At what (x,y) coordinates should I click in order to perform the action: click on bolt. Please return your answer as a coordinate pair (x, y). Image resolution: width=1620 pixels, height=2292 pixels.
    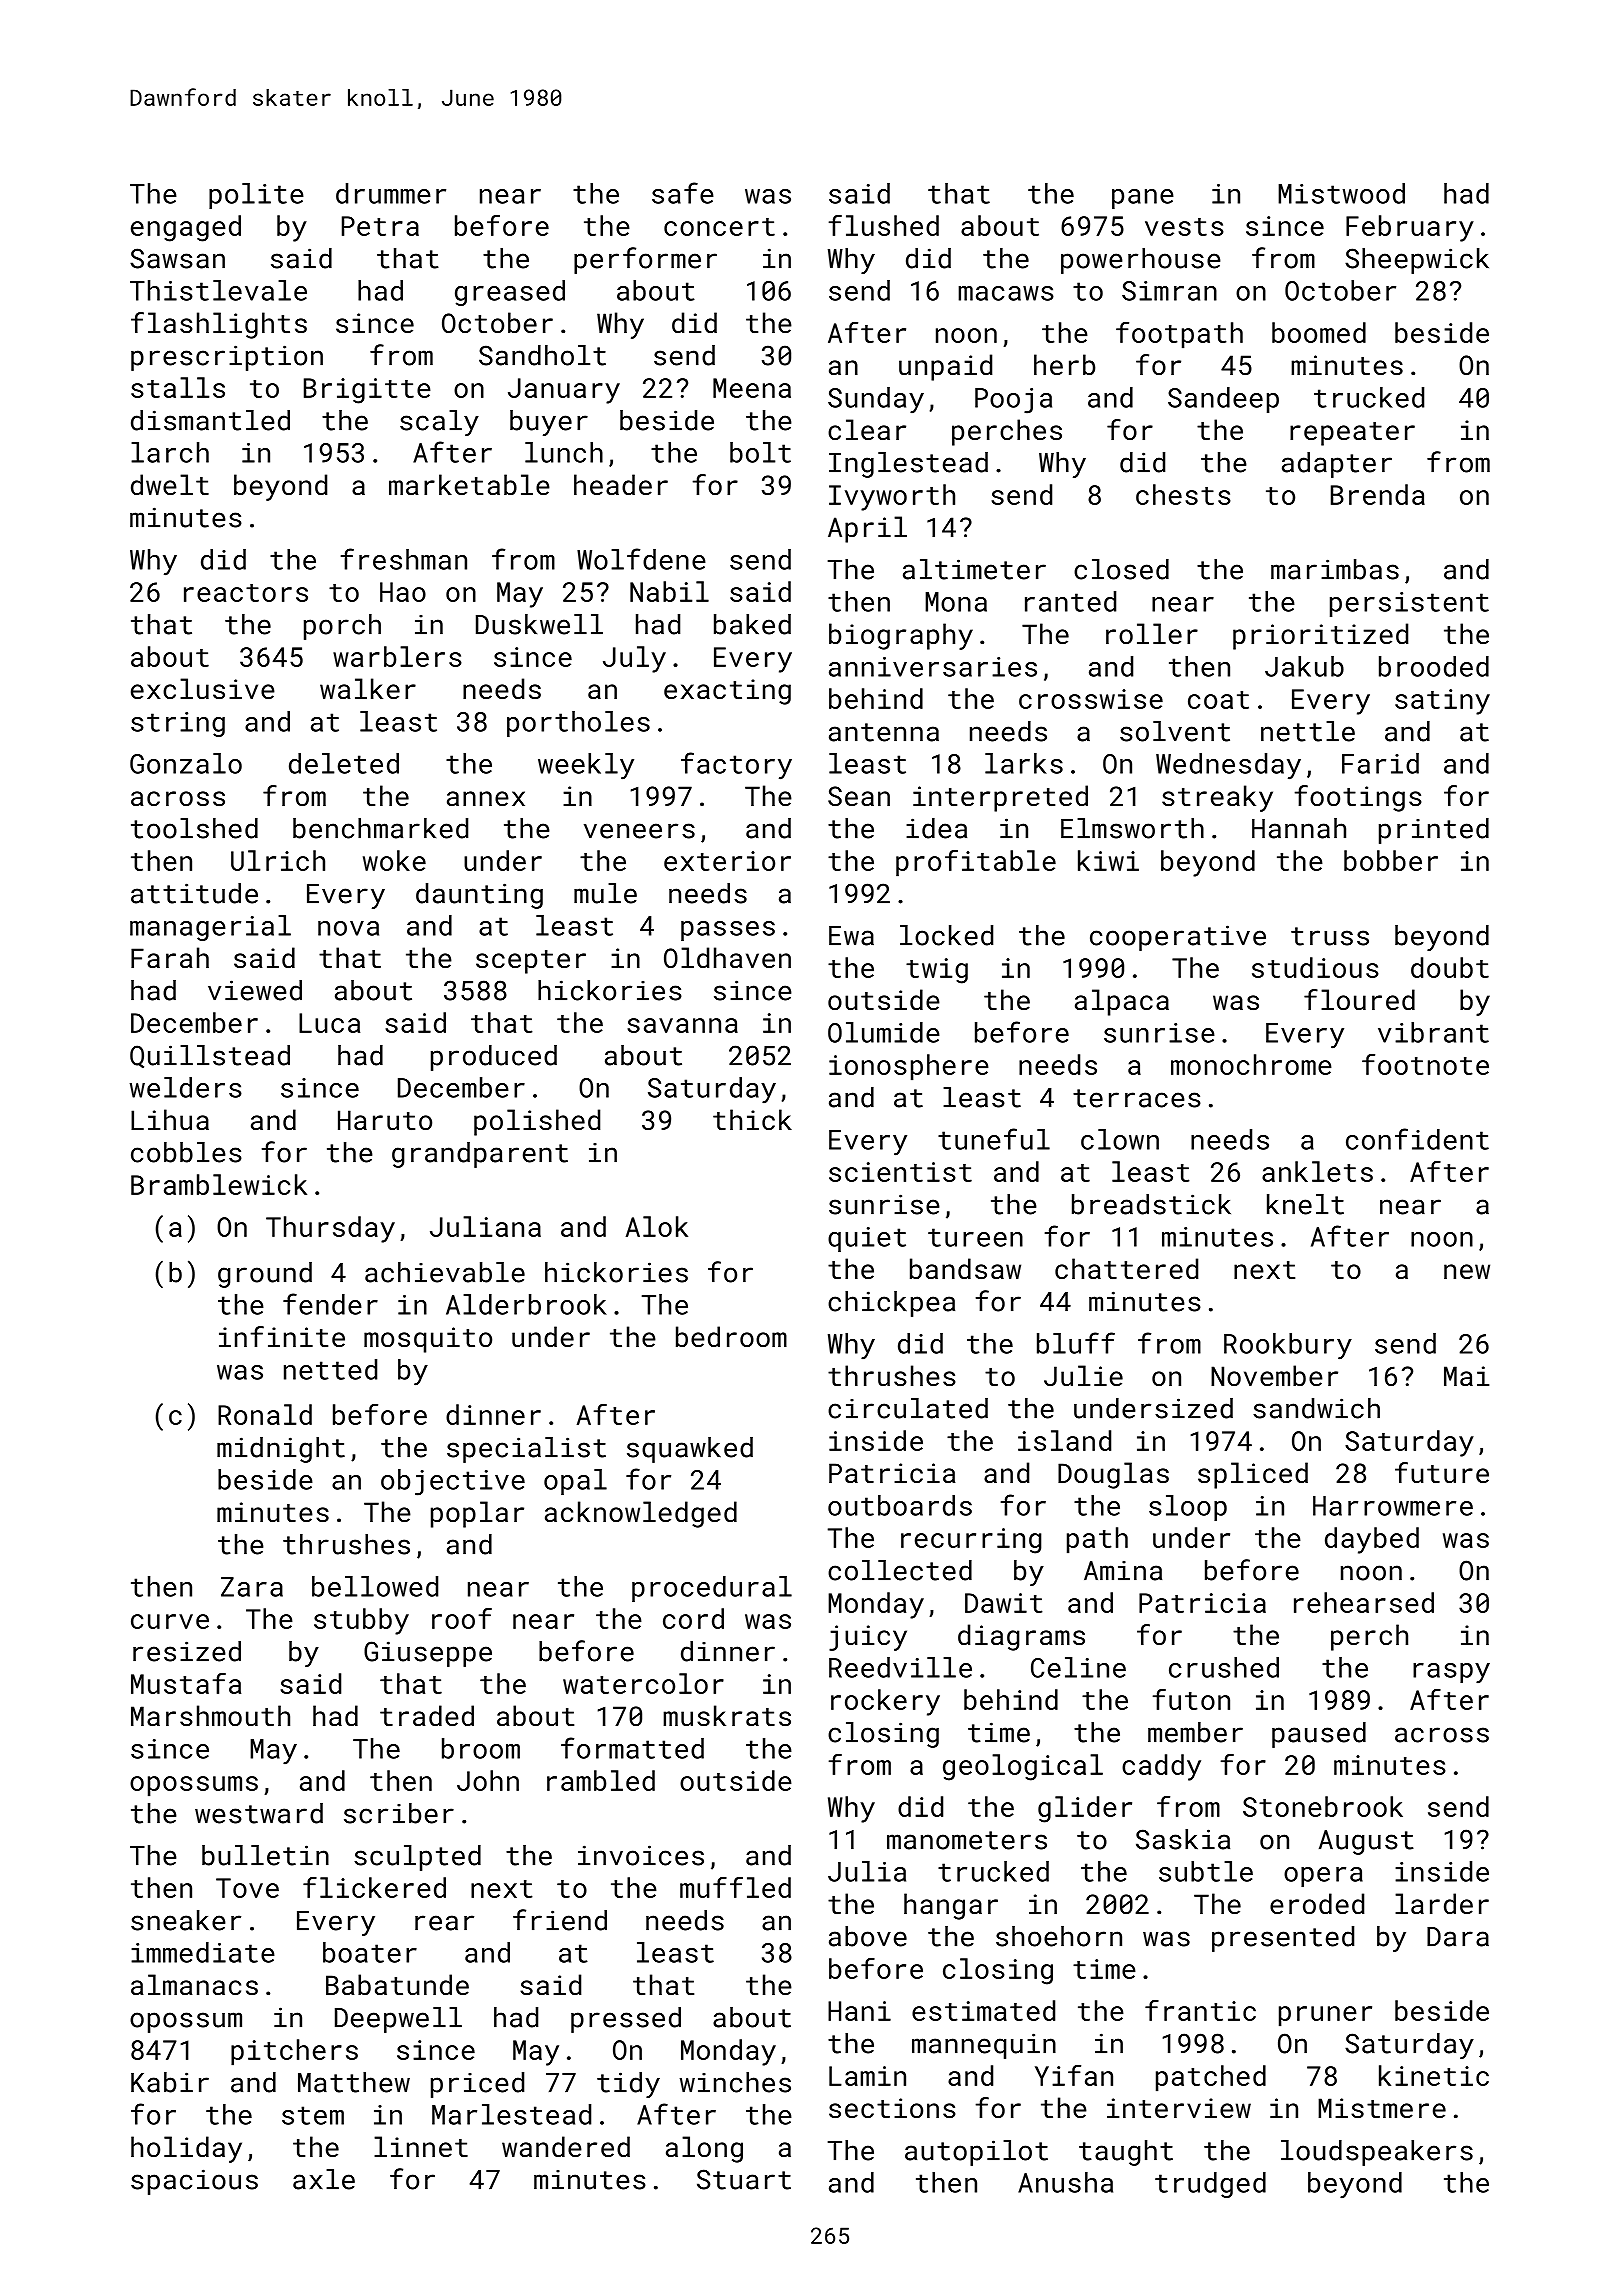
    Looking at the image, I should click on (760, 452).
